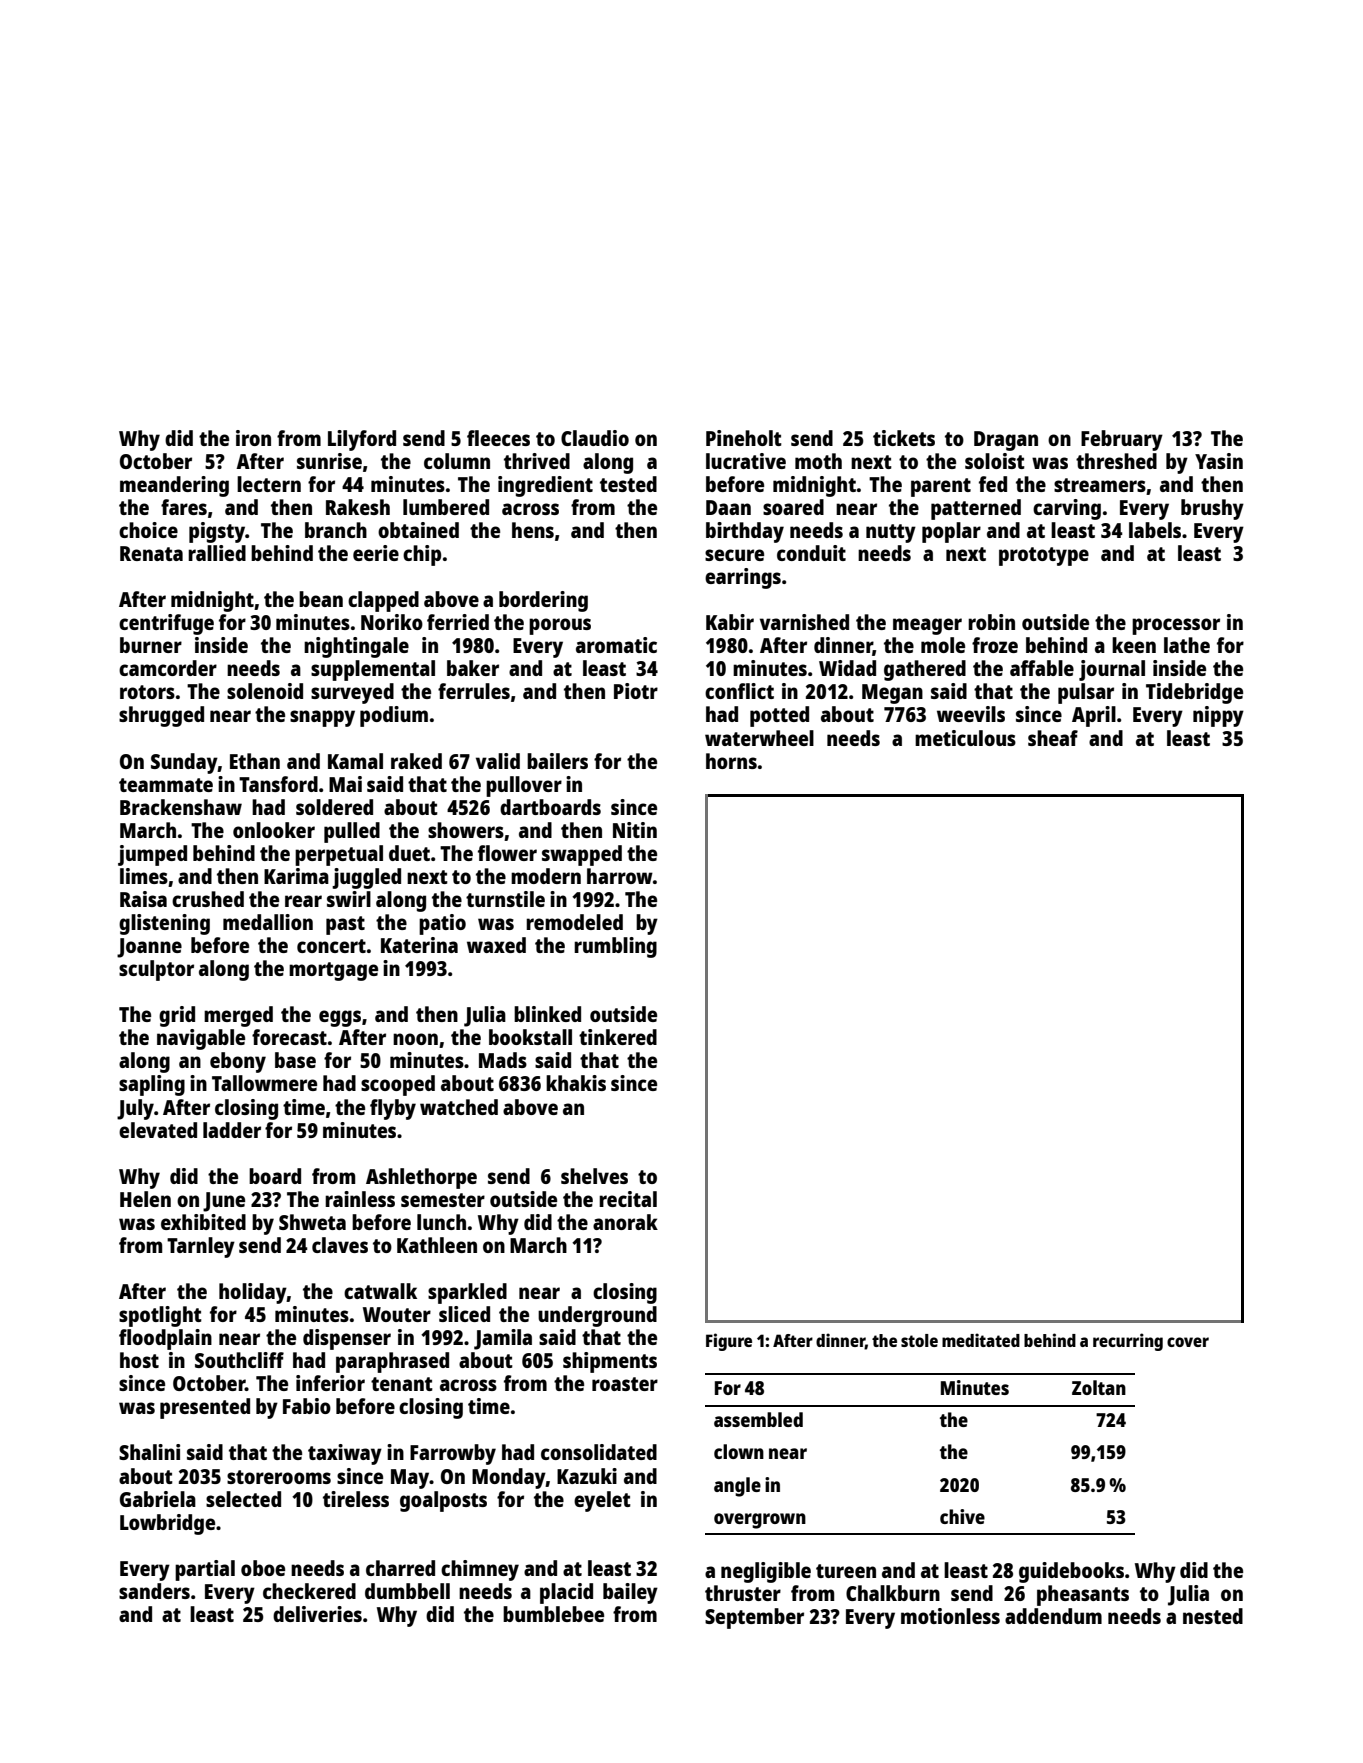 This screenshot has width=1363, height=1763. I want to click on rumbling, so click(615, 947).
